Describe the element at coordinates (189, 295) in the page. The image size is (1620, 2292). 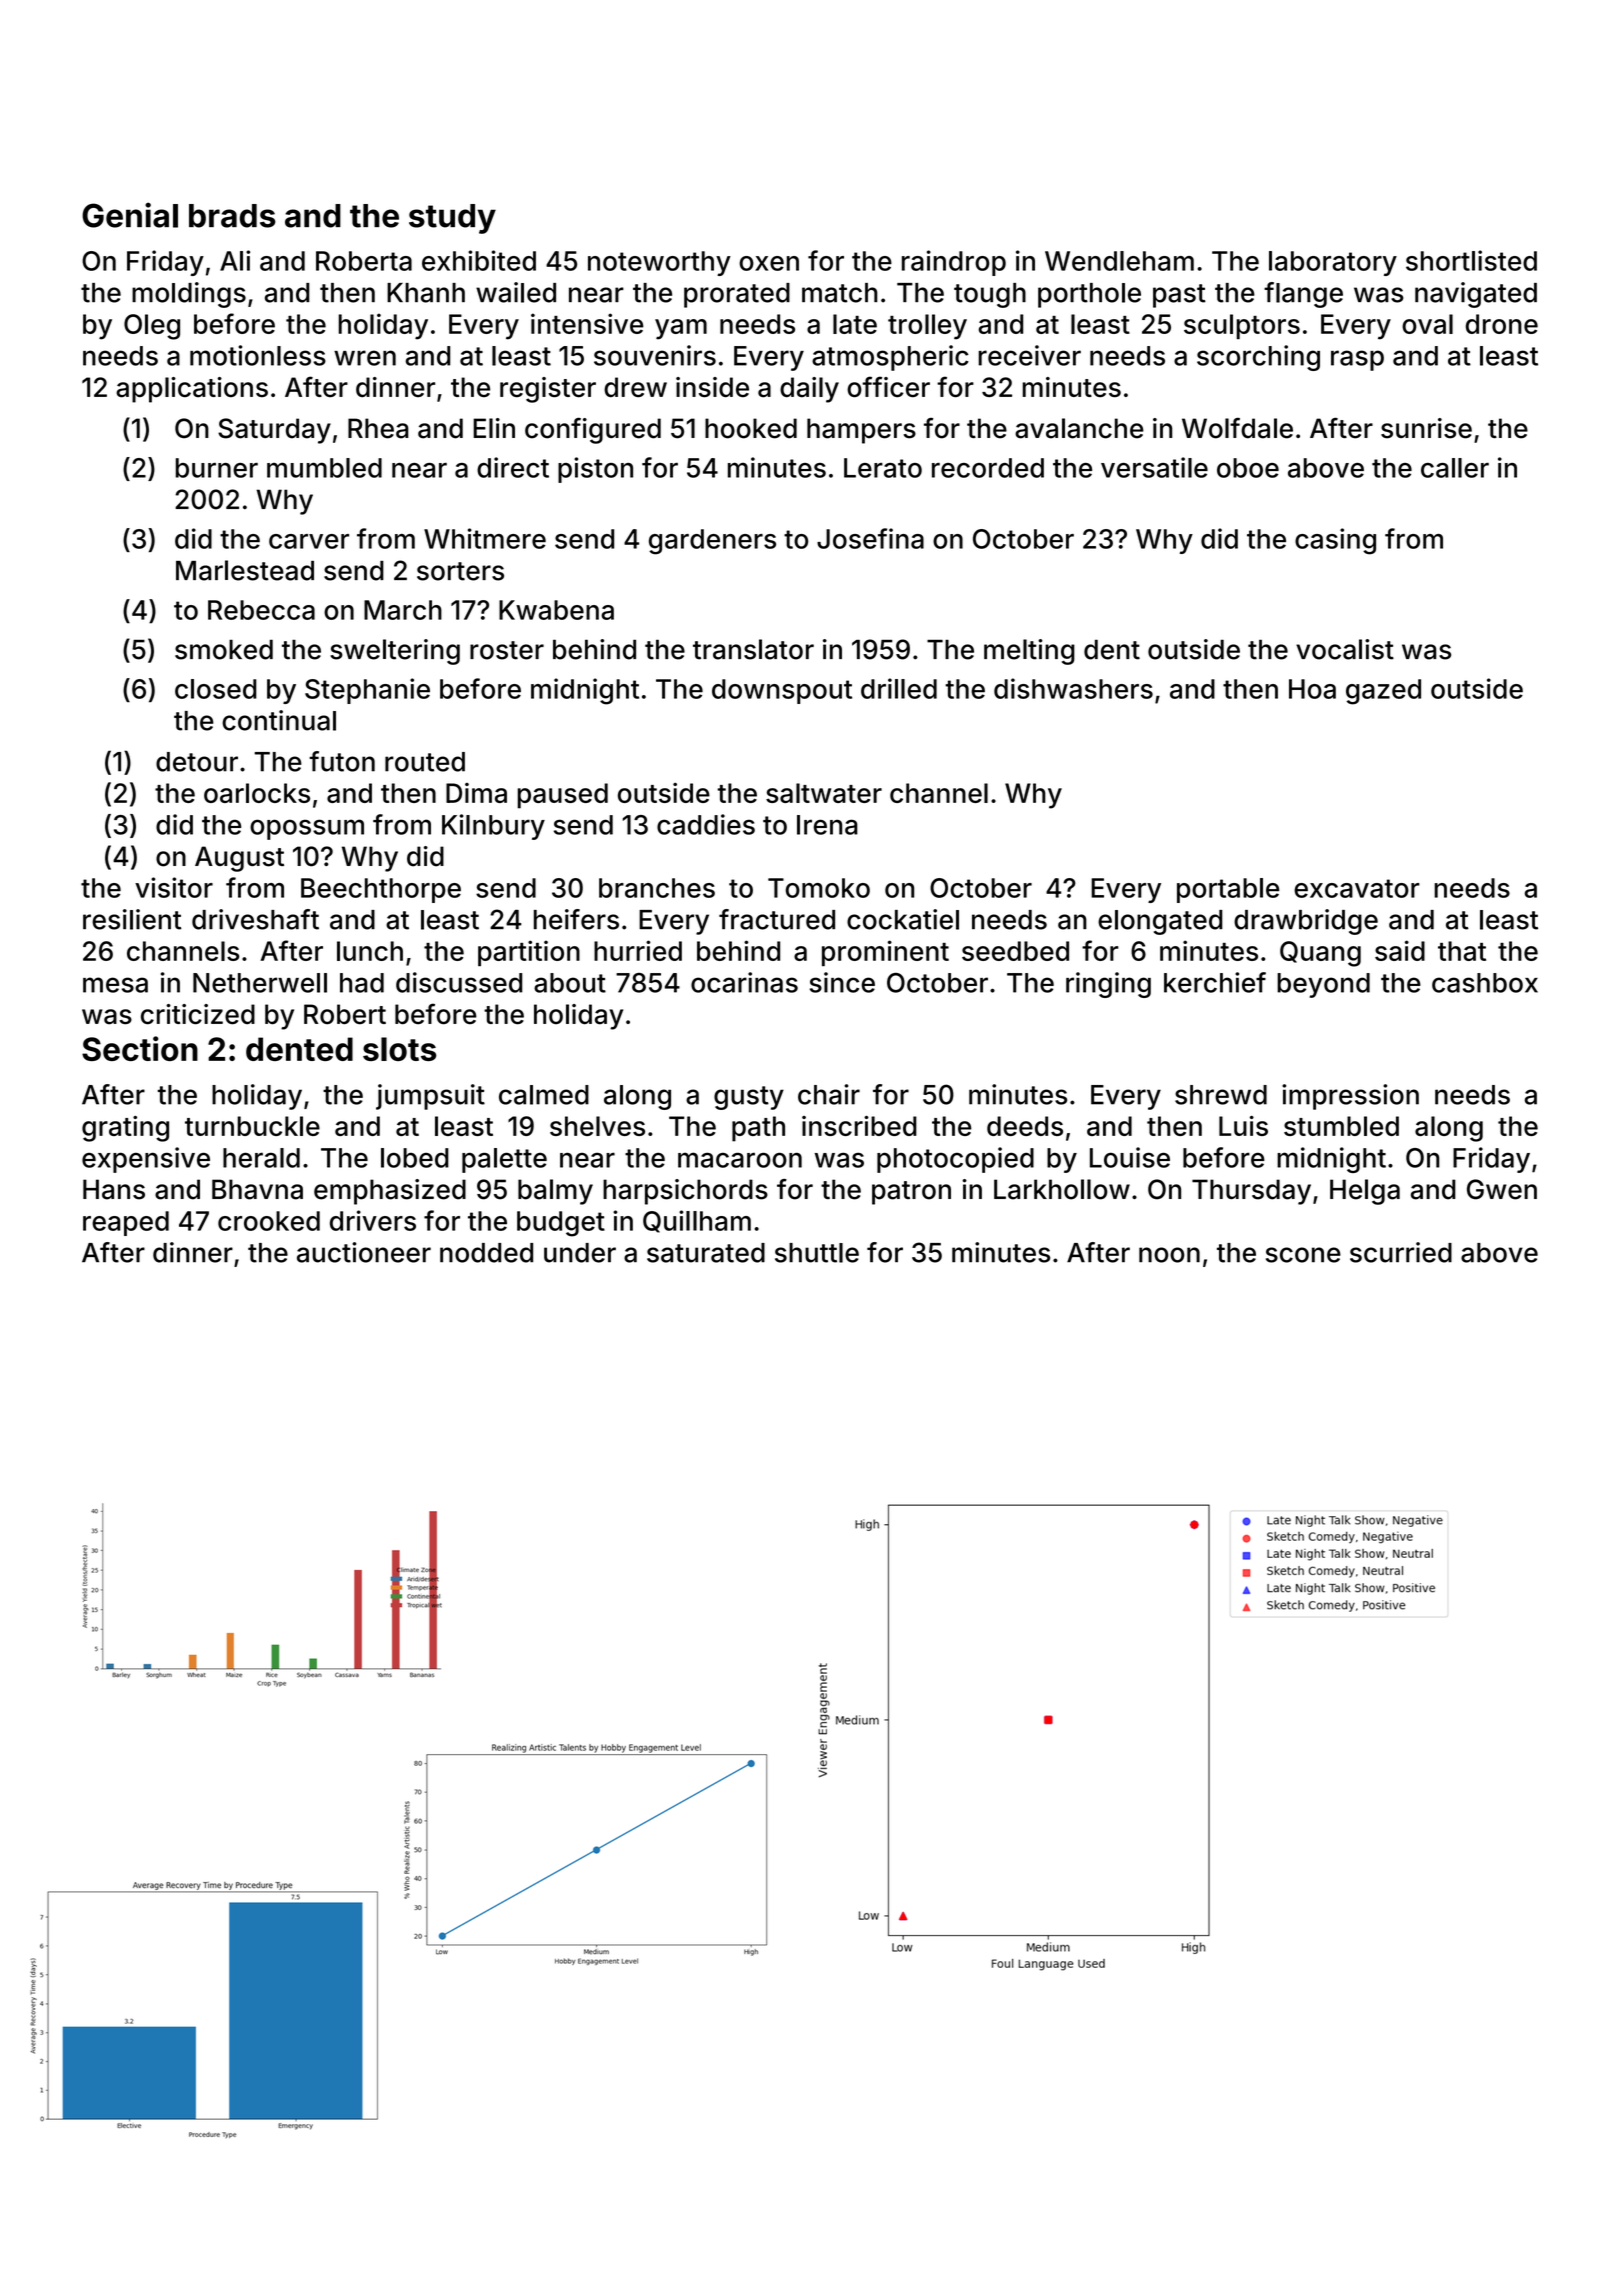
I see `moldings` at that location.
